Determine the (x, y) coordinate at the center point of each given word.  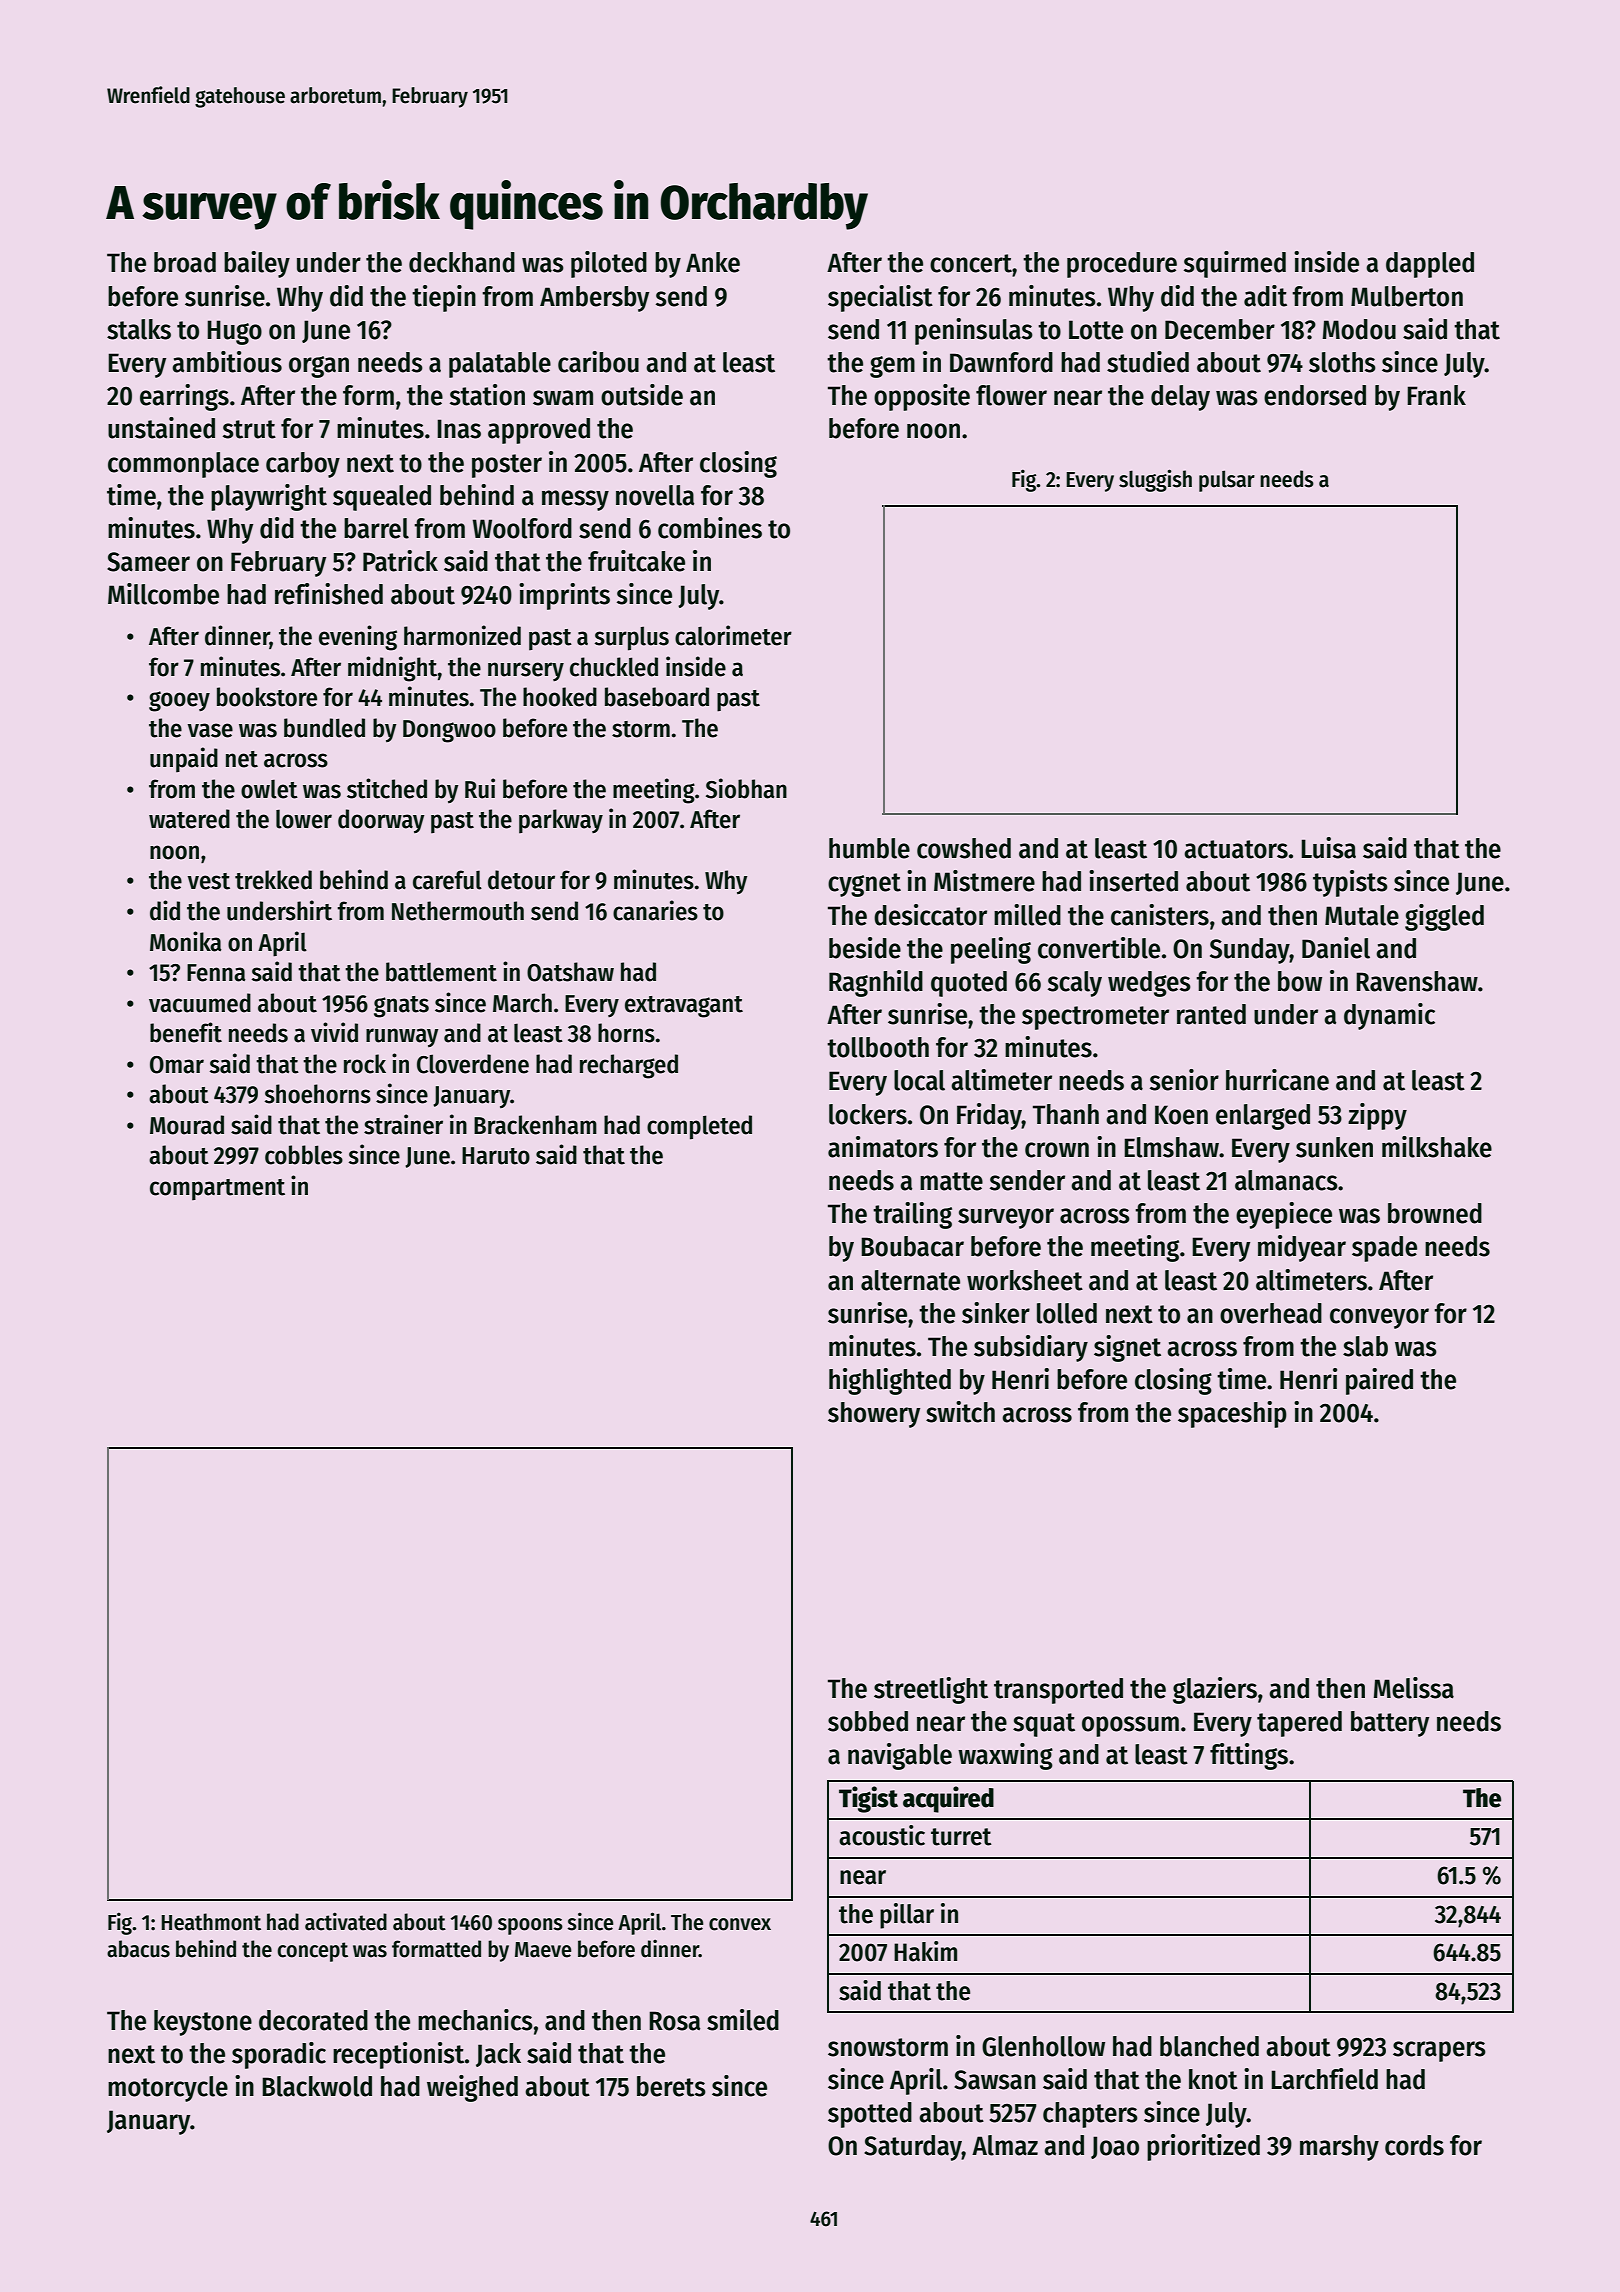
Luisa (1328, 848)
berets (671, 2086)
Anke (713, 262)
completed (699, 1127)
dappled (1430, 265)
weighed (472, 2088)
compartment (217, 1189)
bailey (257, 264)
